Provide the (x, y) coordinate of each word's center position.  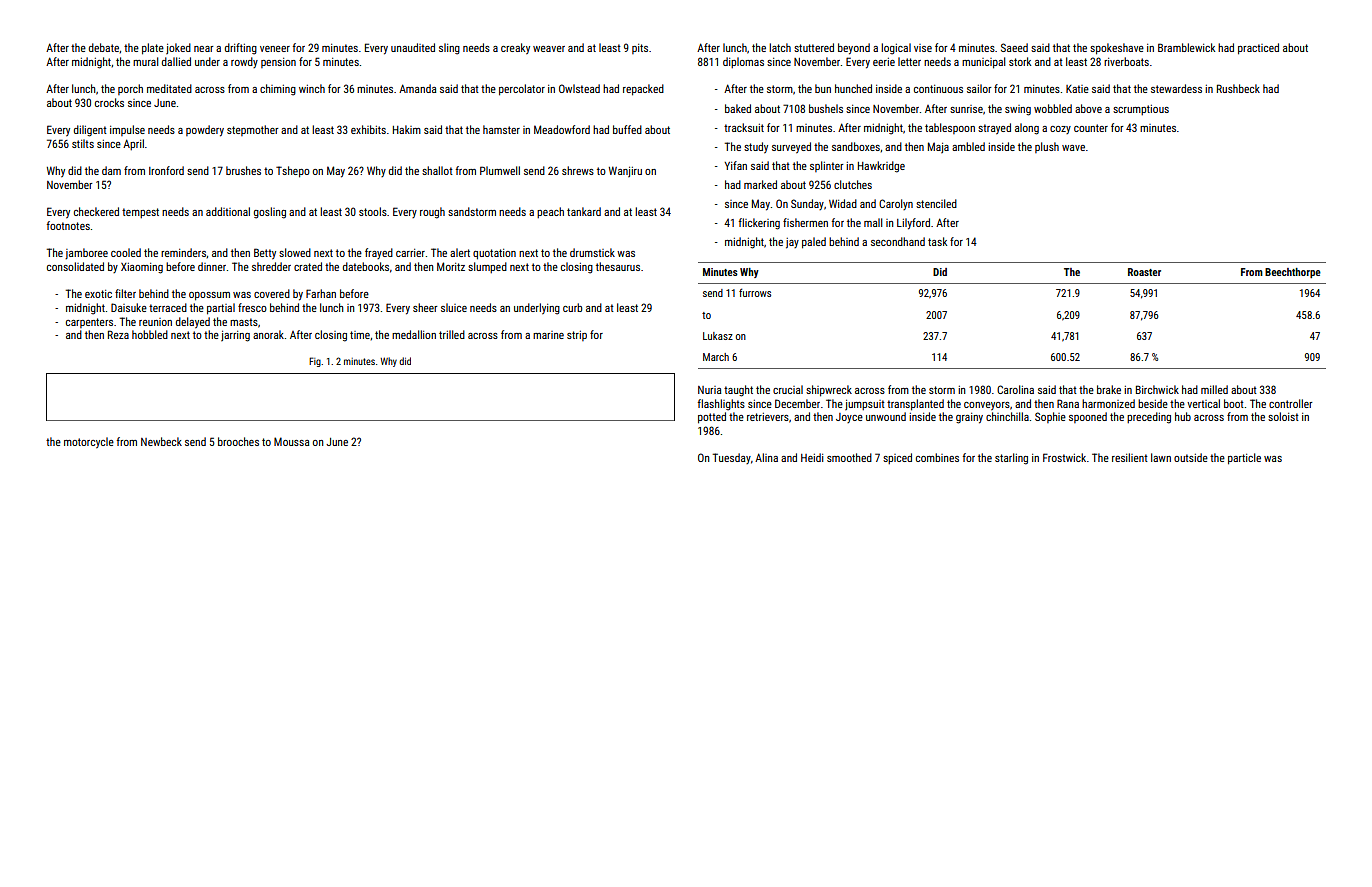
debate (104, 47)
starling (1011, 459)
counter (1091, 128)
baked (738, 108)
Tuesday (732, 458)
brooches (238, 441)
